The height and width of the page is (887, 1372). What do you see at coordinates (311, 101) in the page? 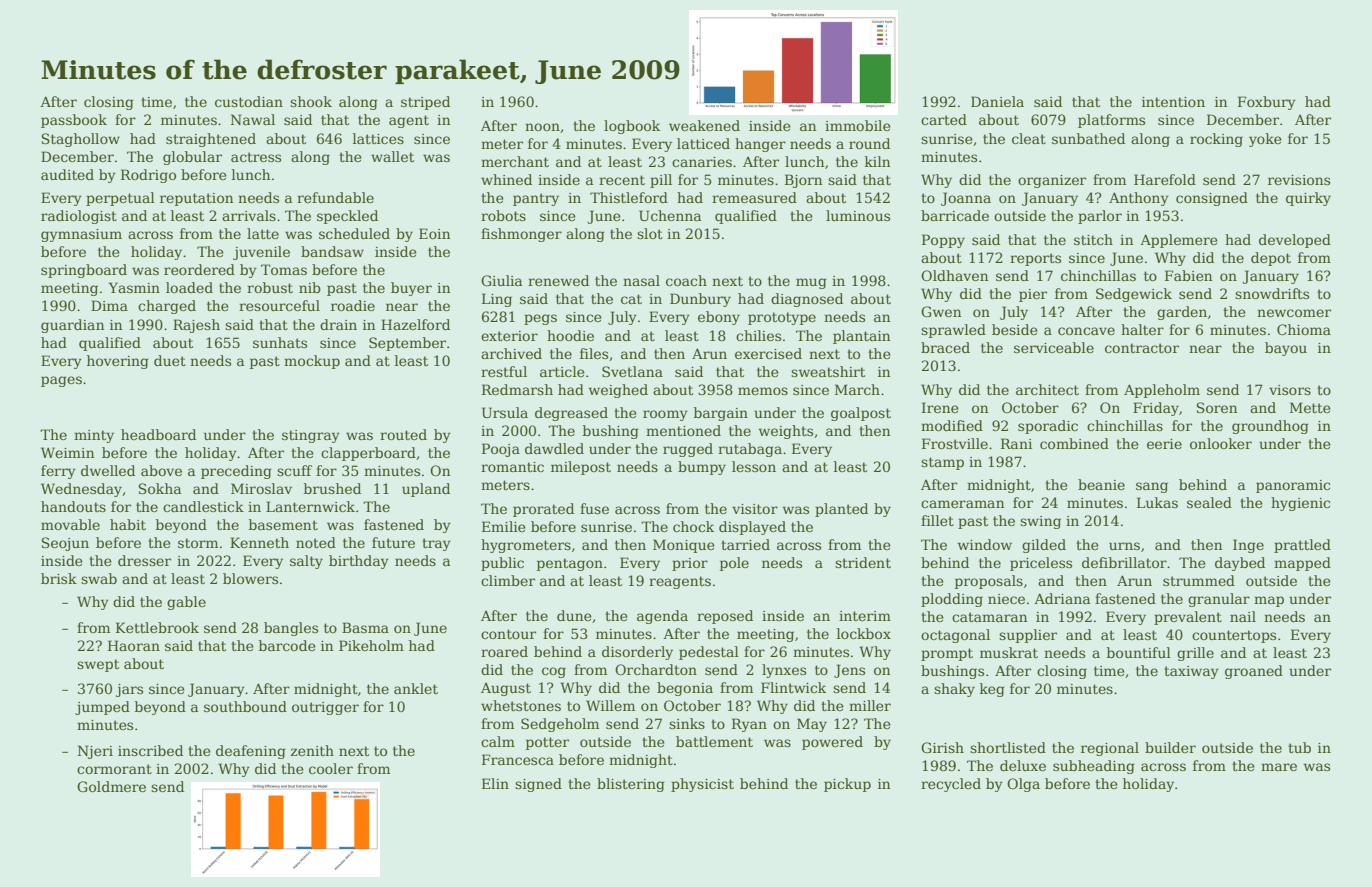
I see `shook` at bounding box center [311, 101].
